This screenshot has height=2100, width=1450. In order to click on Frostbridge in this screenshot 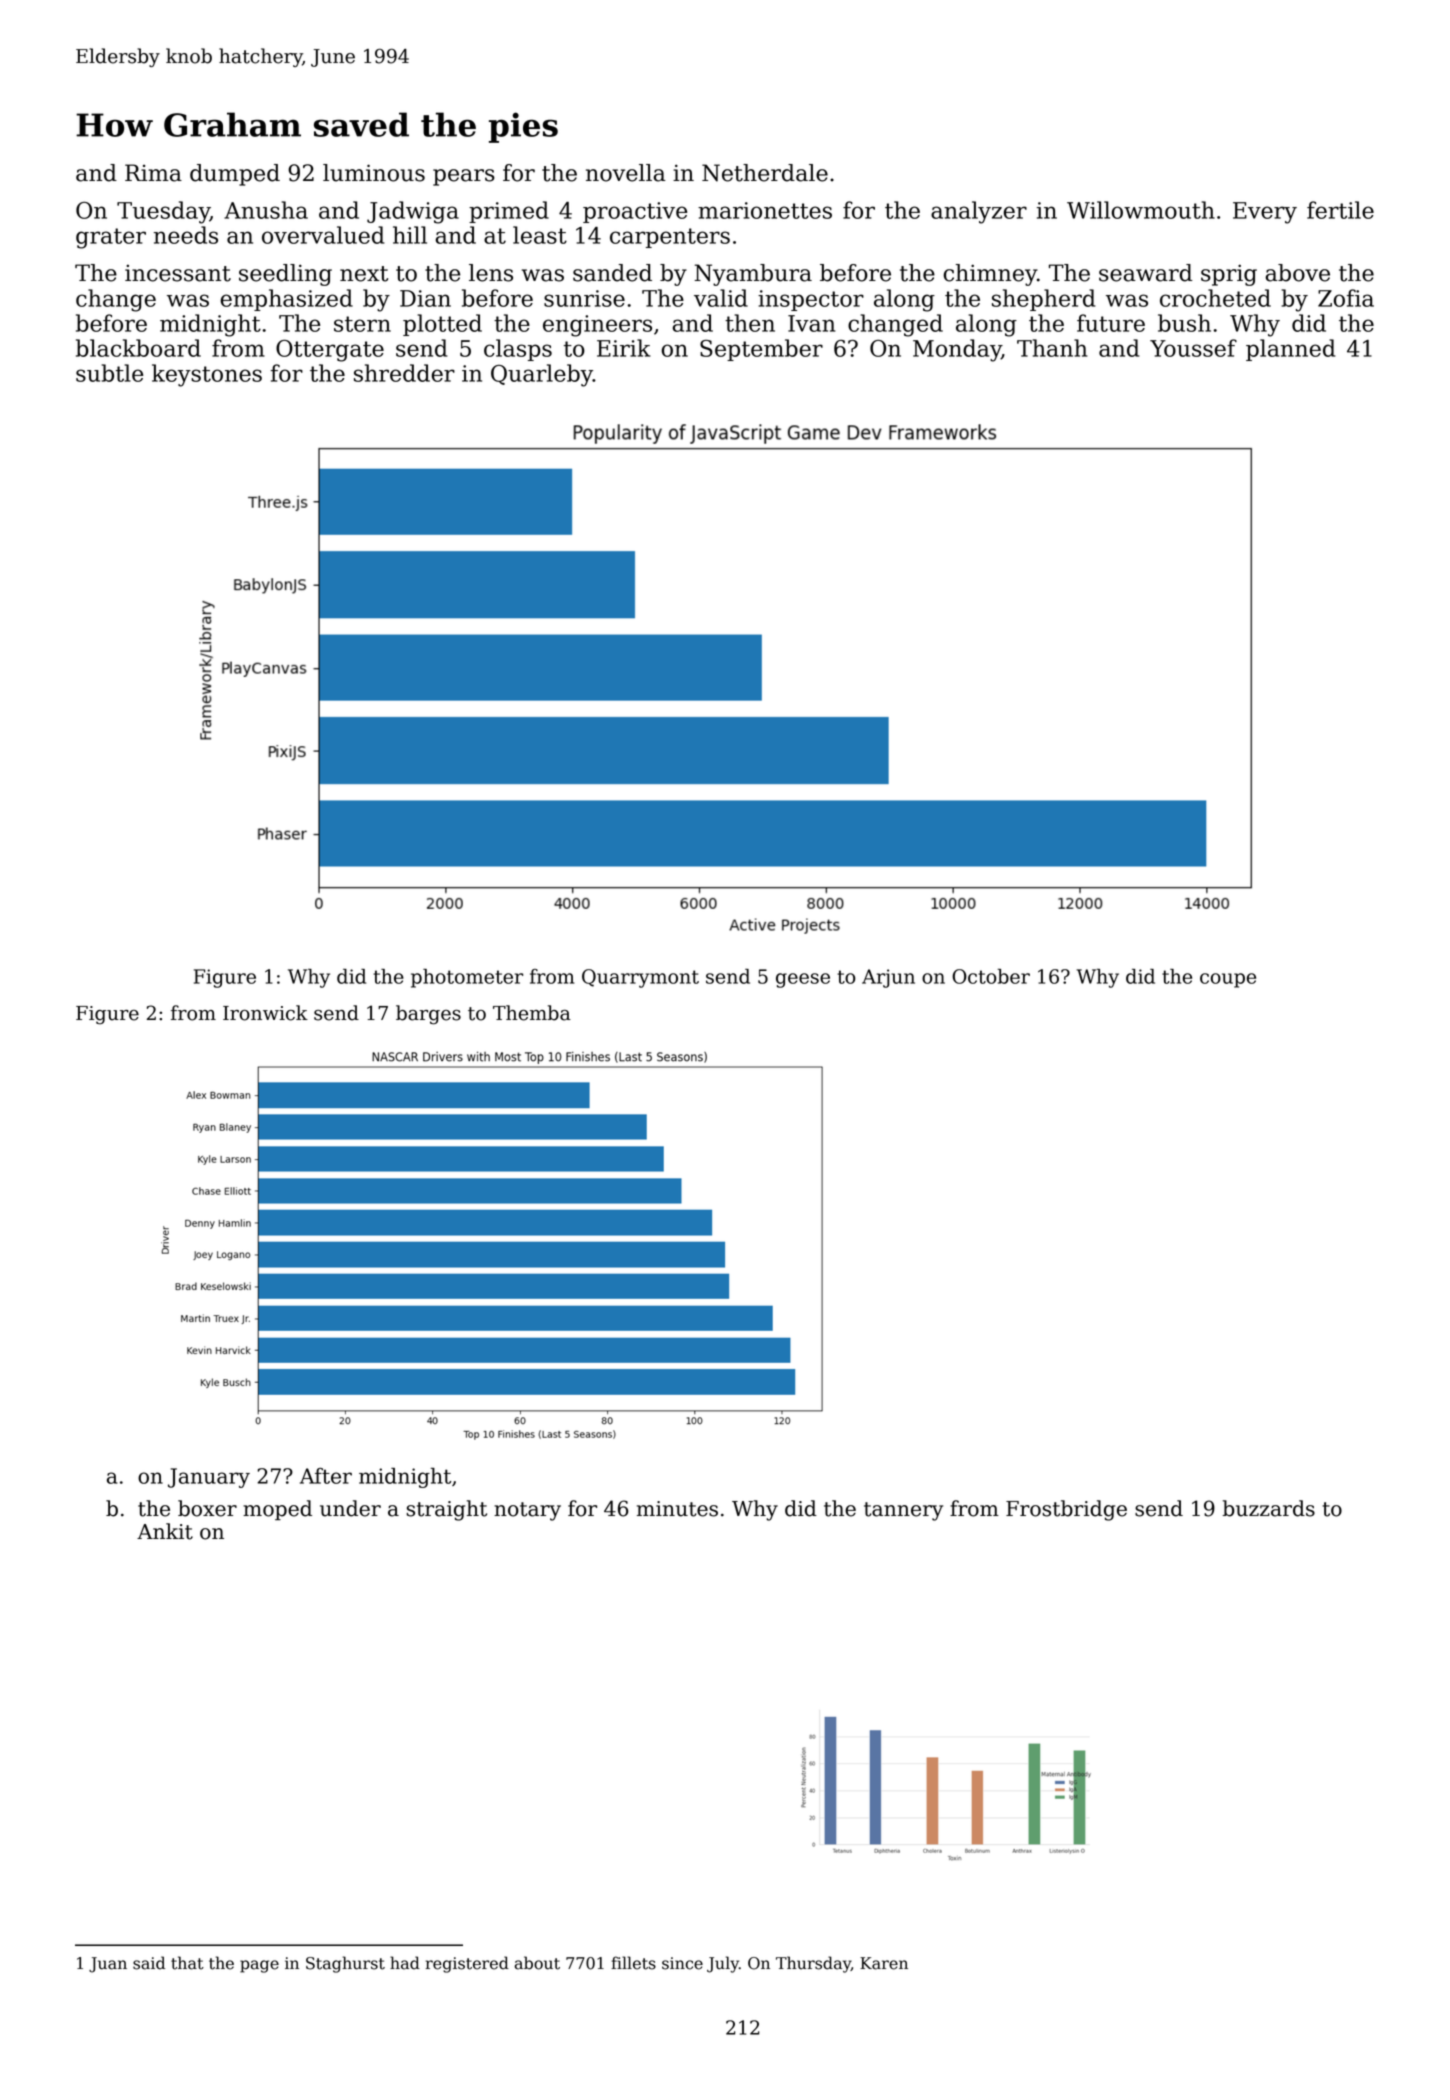, I will do `click(1066, 1510)`.
